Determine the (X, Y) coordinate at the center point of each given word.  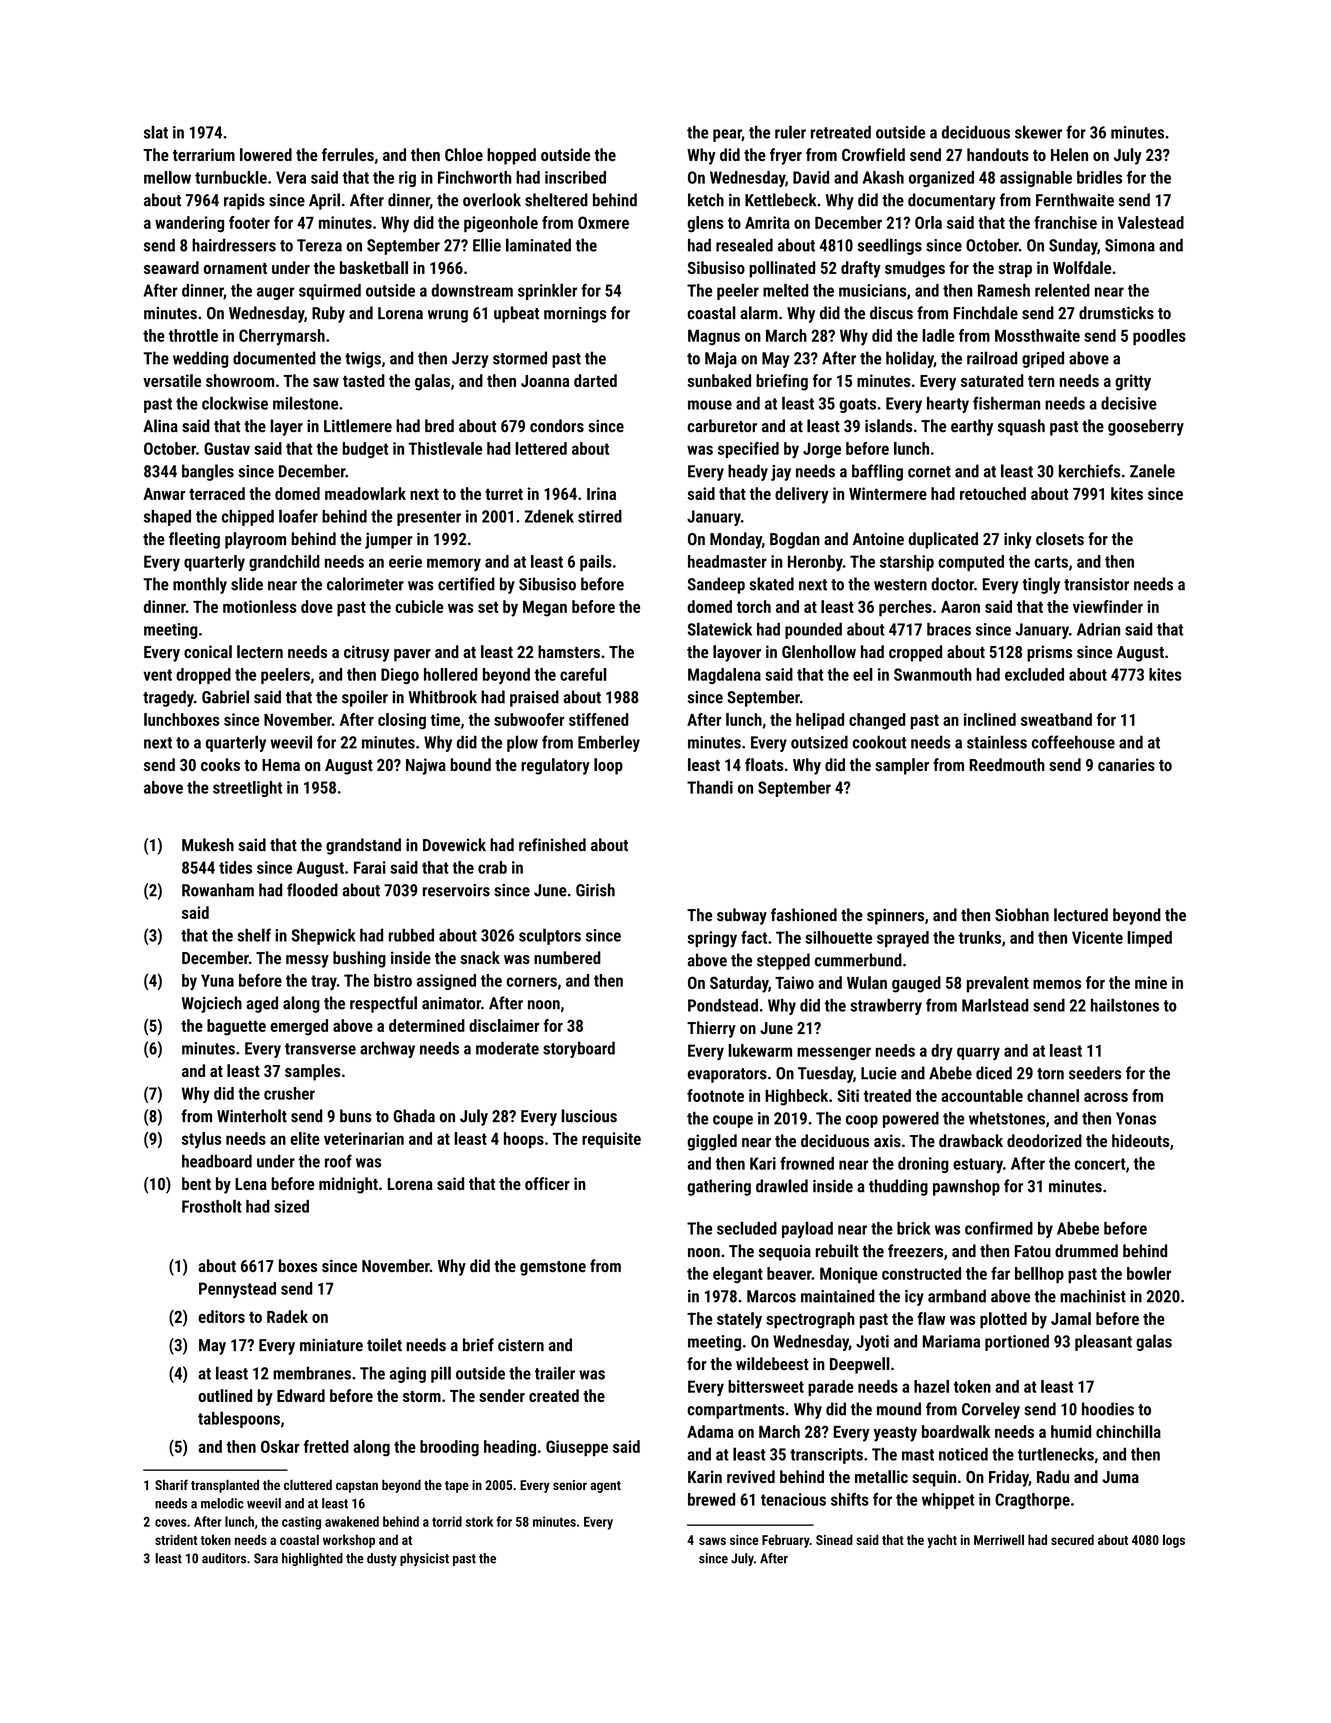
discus (891, 313)
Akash (883, 177)
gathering (719, 1187)
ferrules (348, 154)
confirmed (999, 1228)
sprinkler (547, 291)
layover (737, 653)
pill (441, 1374)
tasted (364, 380)
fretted (326, 1446)
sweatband (1056, 719)
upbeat (516, 314)
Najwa (426, 766)
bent (196, 1183)
